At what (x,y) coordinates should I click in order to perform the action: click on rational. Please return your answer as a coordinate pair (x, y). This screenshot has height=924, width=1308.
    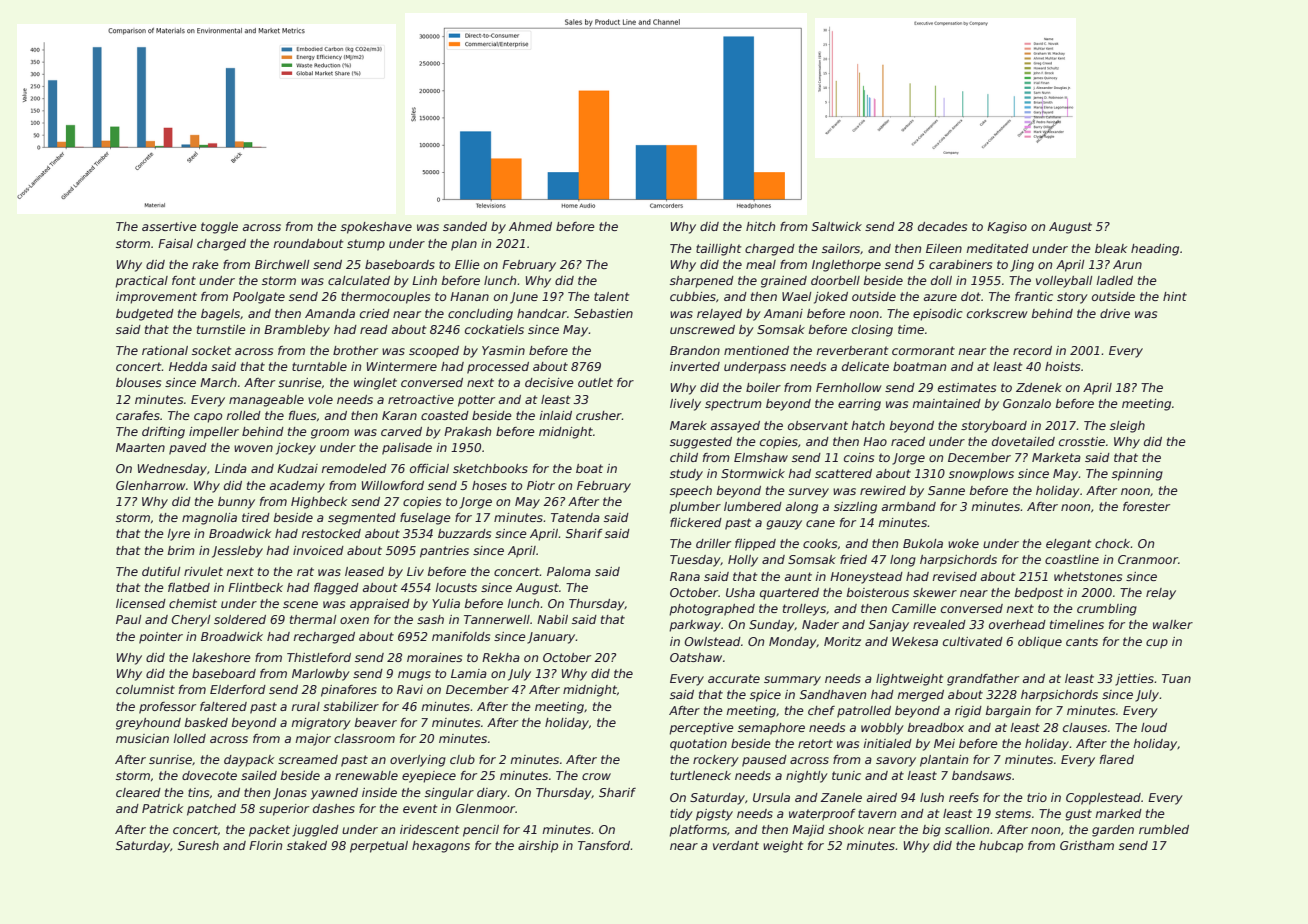
    Looking at the image, I should click on (165, 350).
